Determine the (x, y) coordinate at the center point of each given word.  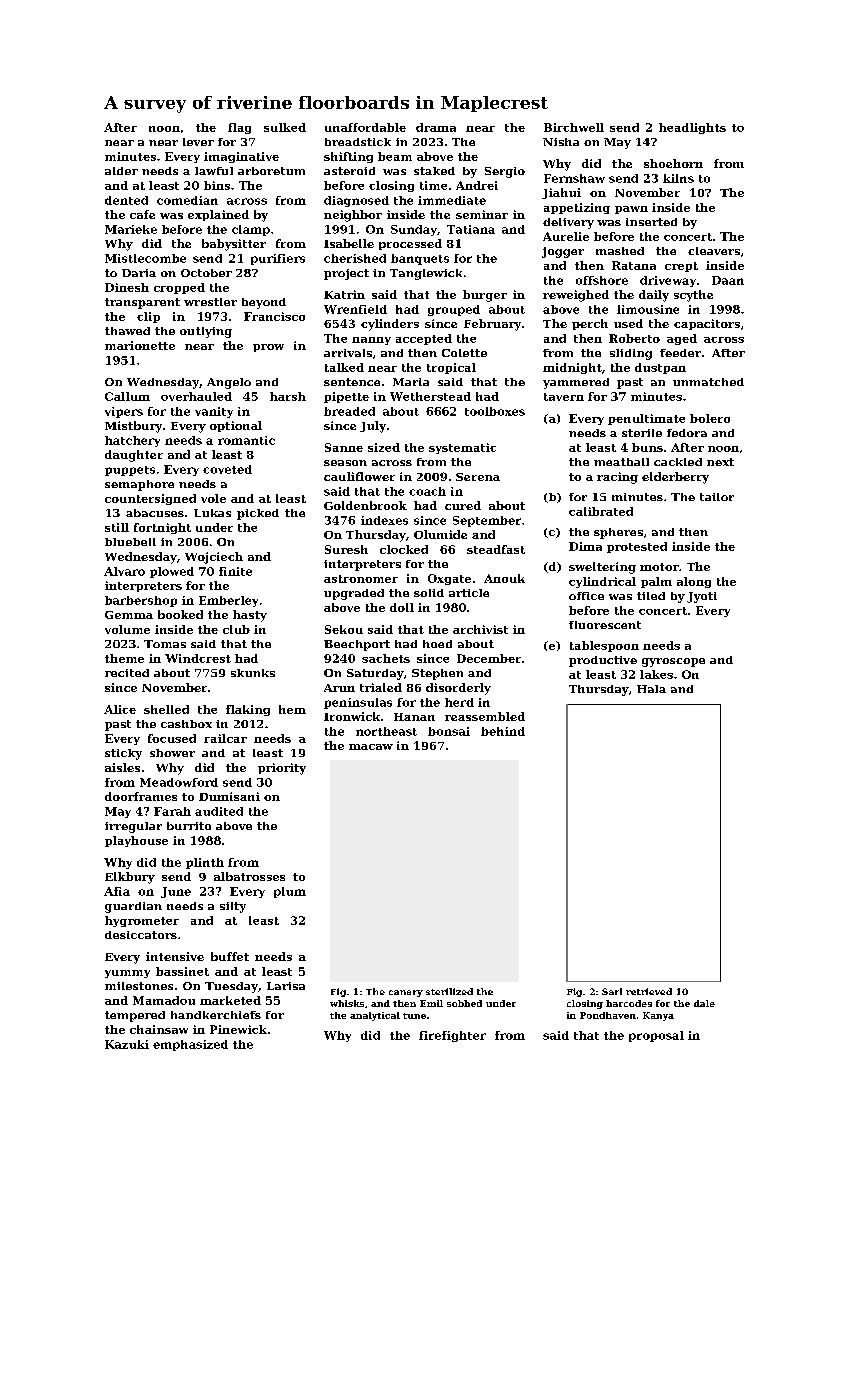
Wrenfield (355, 309)
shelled (166, 709)
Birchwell (574, 127)
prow (268, 348)
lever (198, 142)
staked (434, 171)
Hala (651, 689)
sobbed (464, 1003)
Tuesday (231, 987)
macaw (371, 747)
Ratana (634, 265)
